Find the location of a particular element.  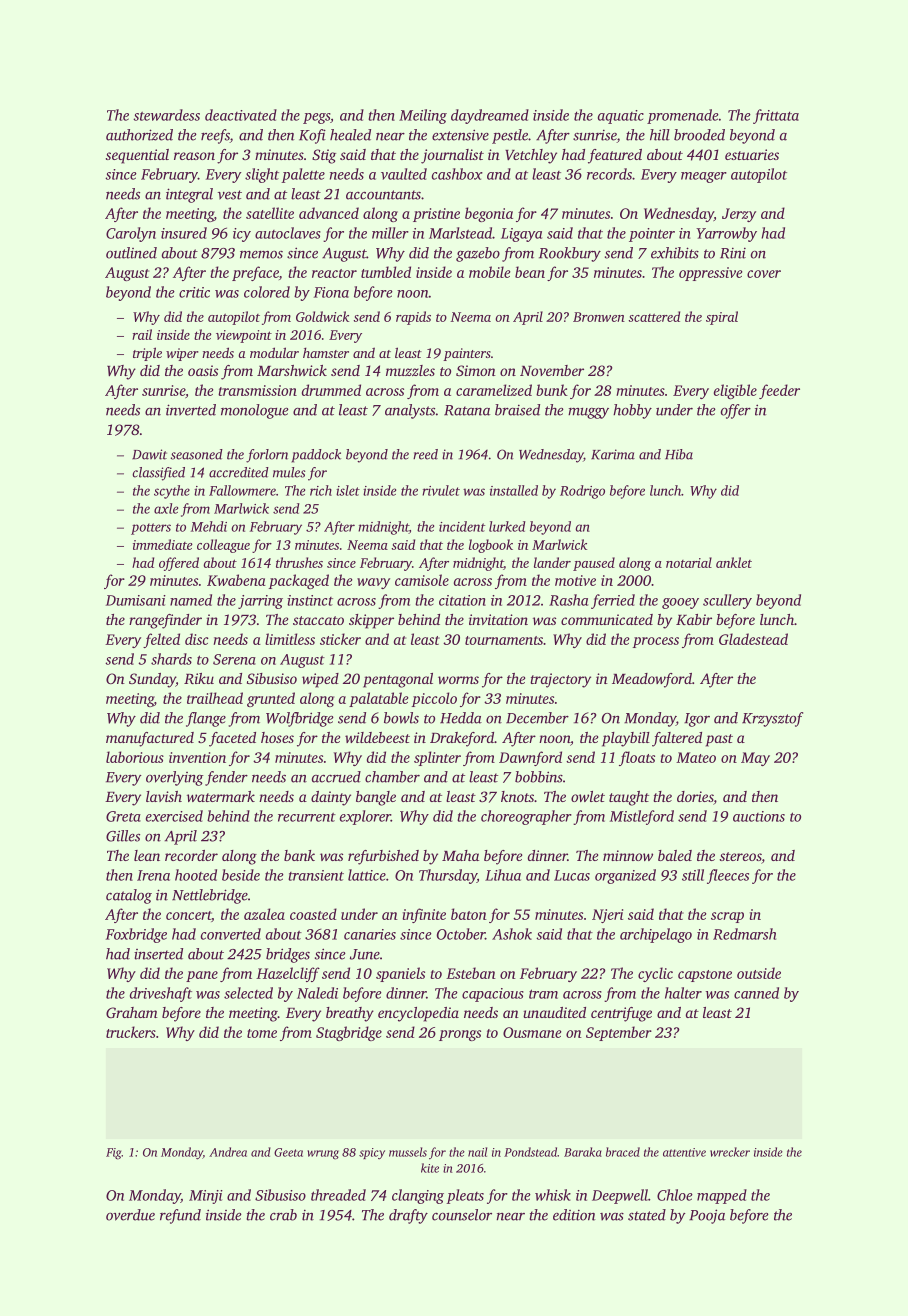

feeder is located at coordinates (779, 391).
